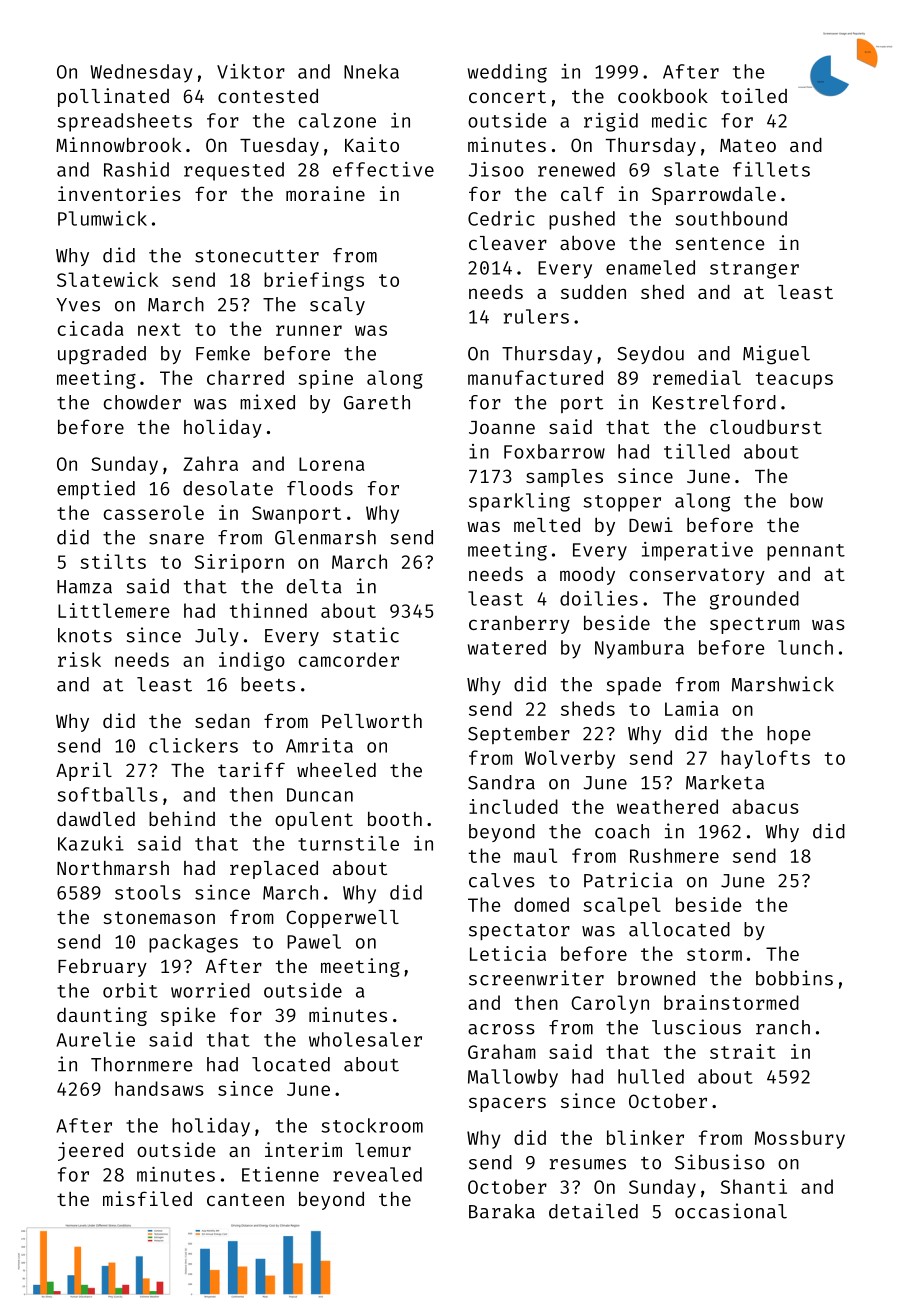  I want to click on Gareth, so click(377, 402).
